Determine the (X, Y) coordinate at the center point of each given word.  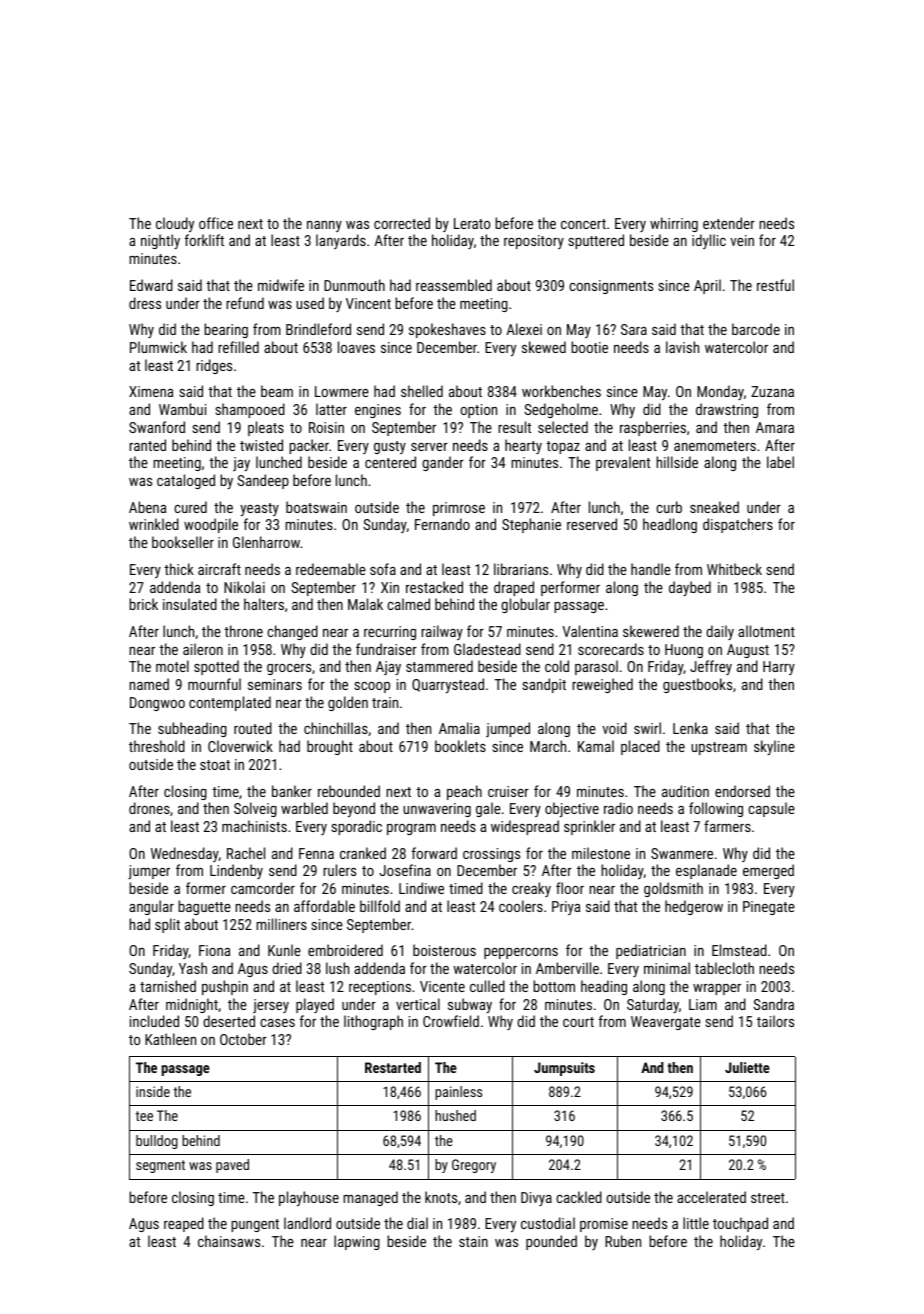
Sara (634, 329)
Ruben (623, 1241)
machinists (254, 826)
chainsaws (229, 1241)
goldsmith (673, 889)
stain (473, 1241)
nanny (324, 226)
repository (534, 242)
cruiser (508, 791)
